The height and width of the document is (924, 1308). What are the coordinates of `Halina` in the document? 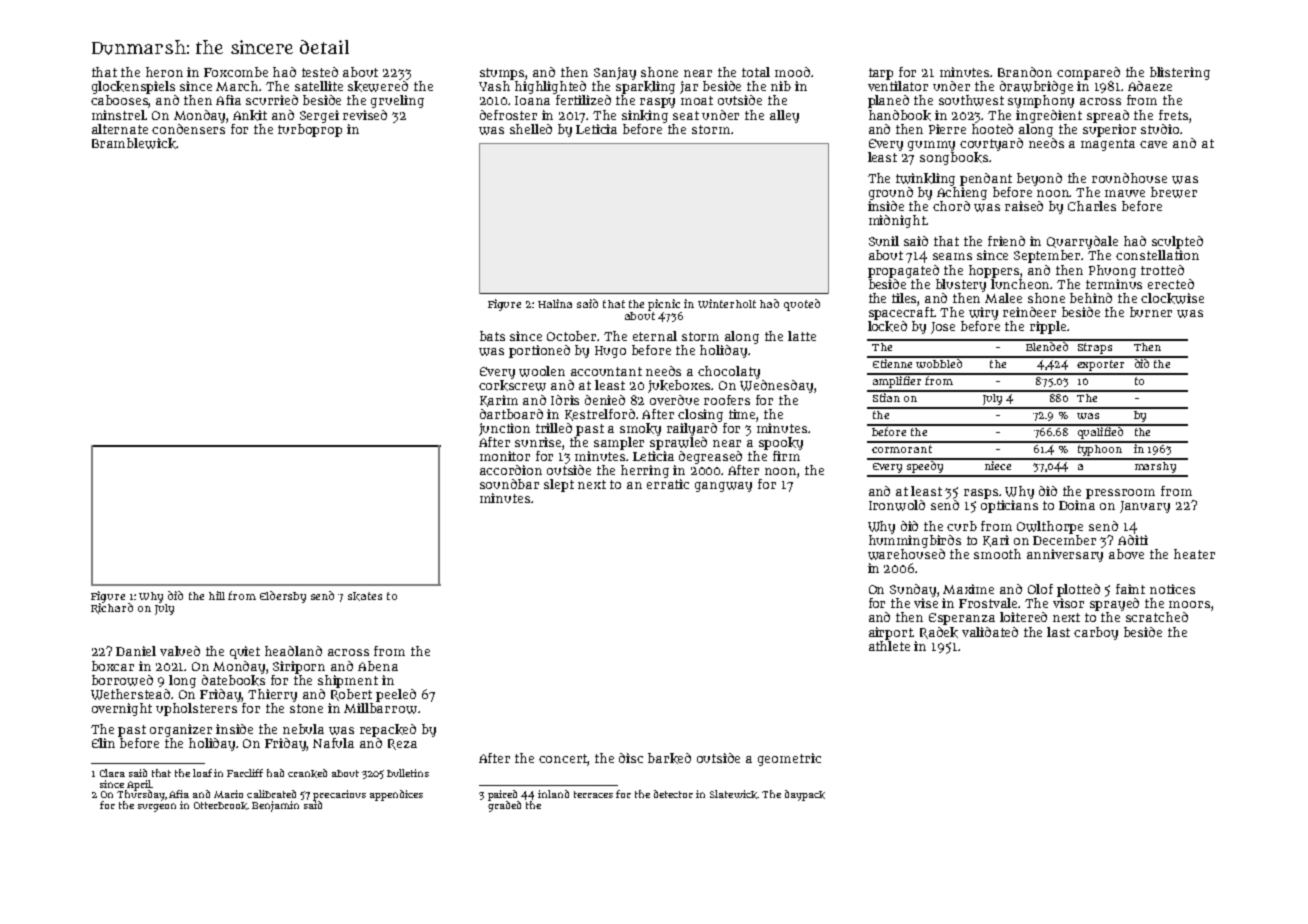 It's located at (555, 303).
